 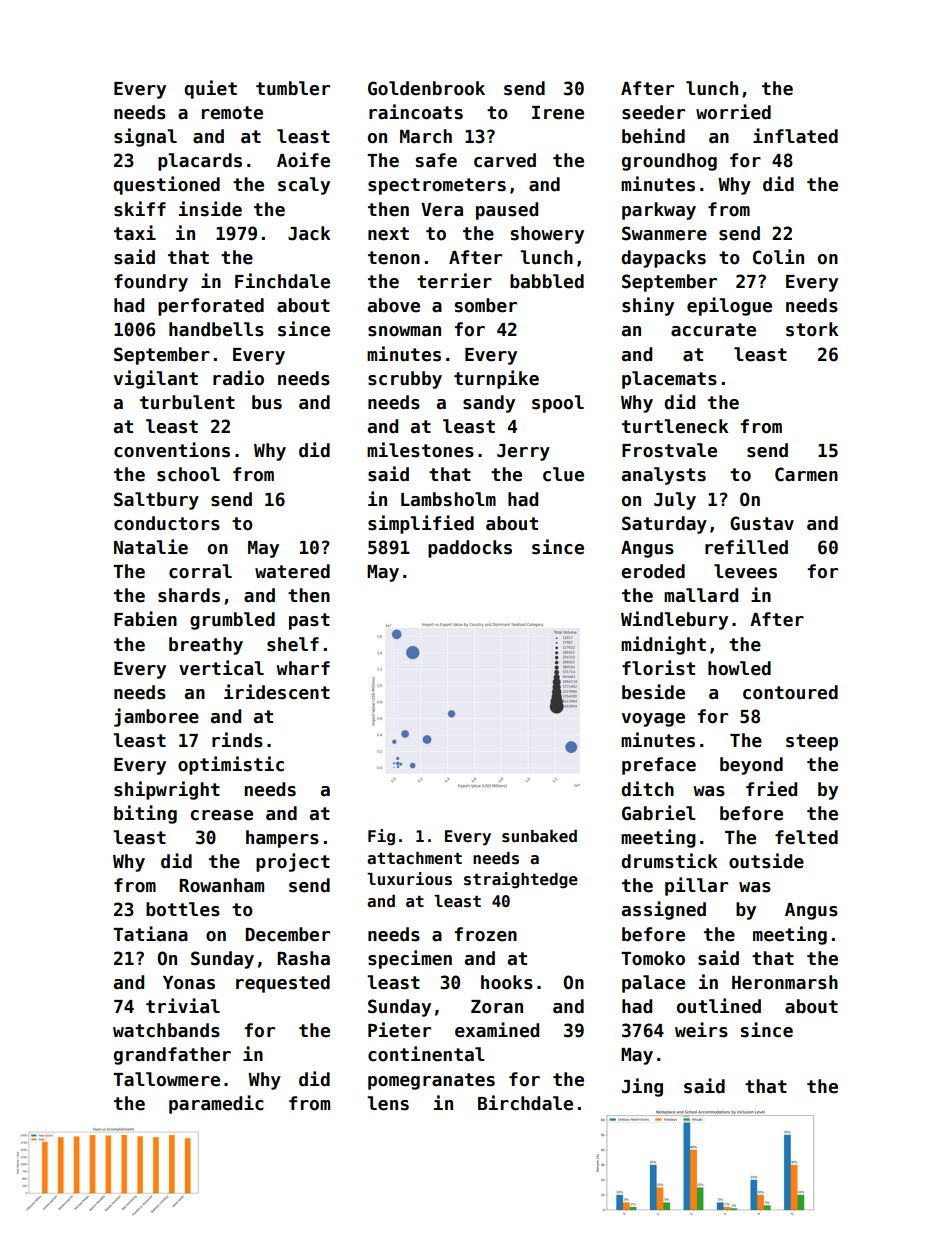 I want to click on Jing, so click(x=642, y=1087).
